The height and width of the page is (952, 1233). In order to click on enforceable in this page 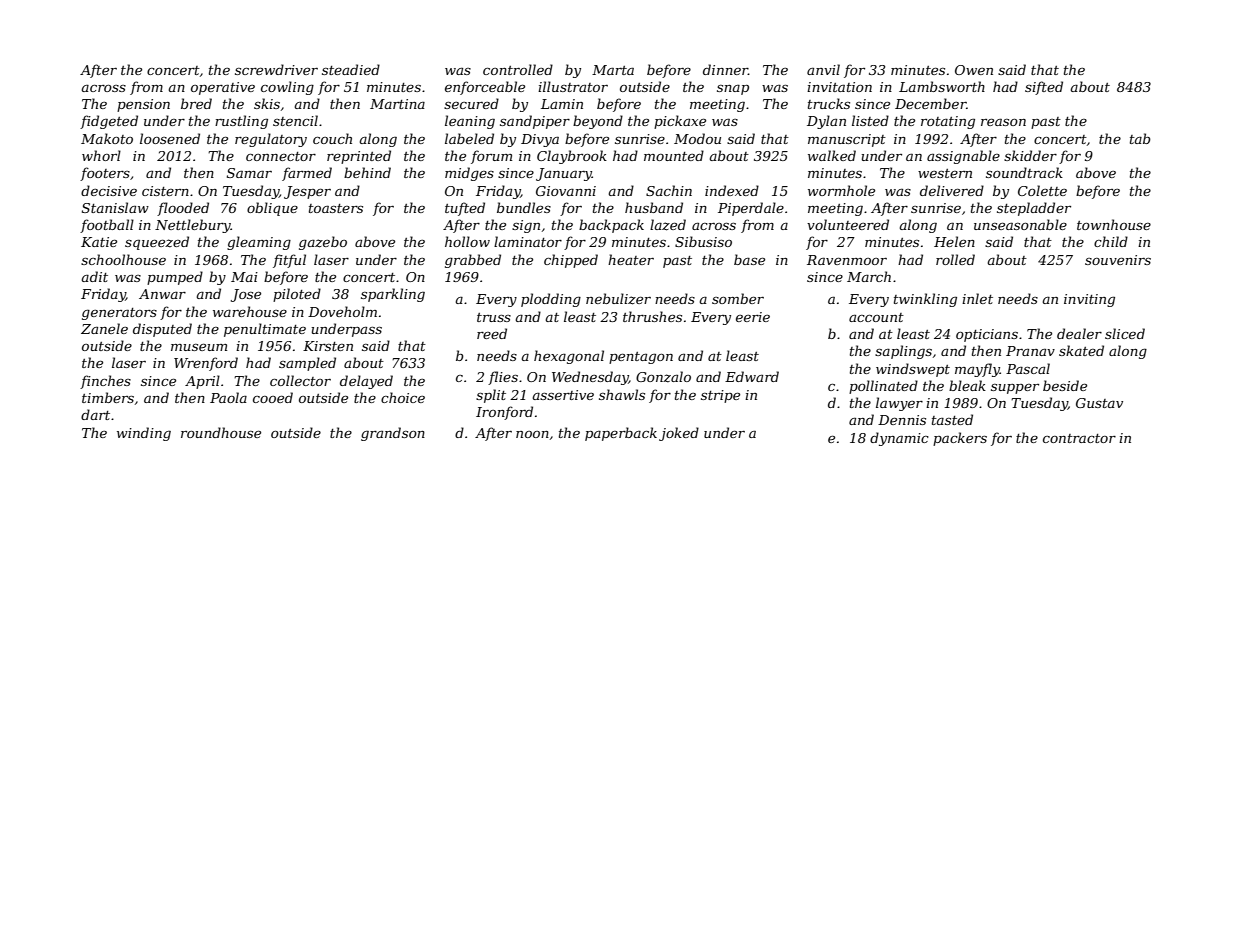, I will do `click(485, 88)`.
